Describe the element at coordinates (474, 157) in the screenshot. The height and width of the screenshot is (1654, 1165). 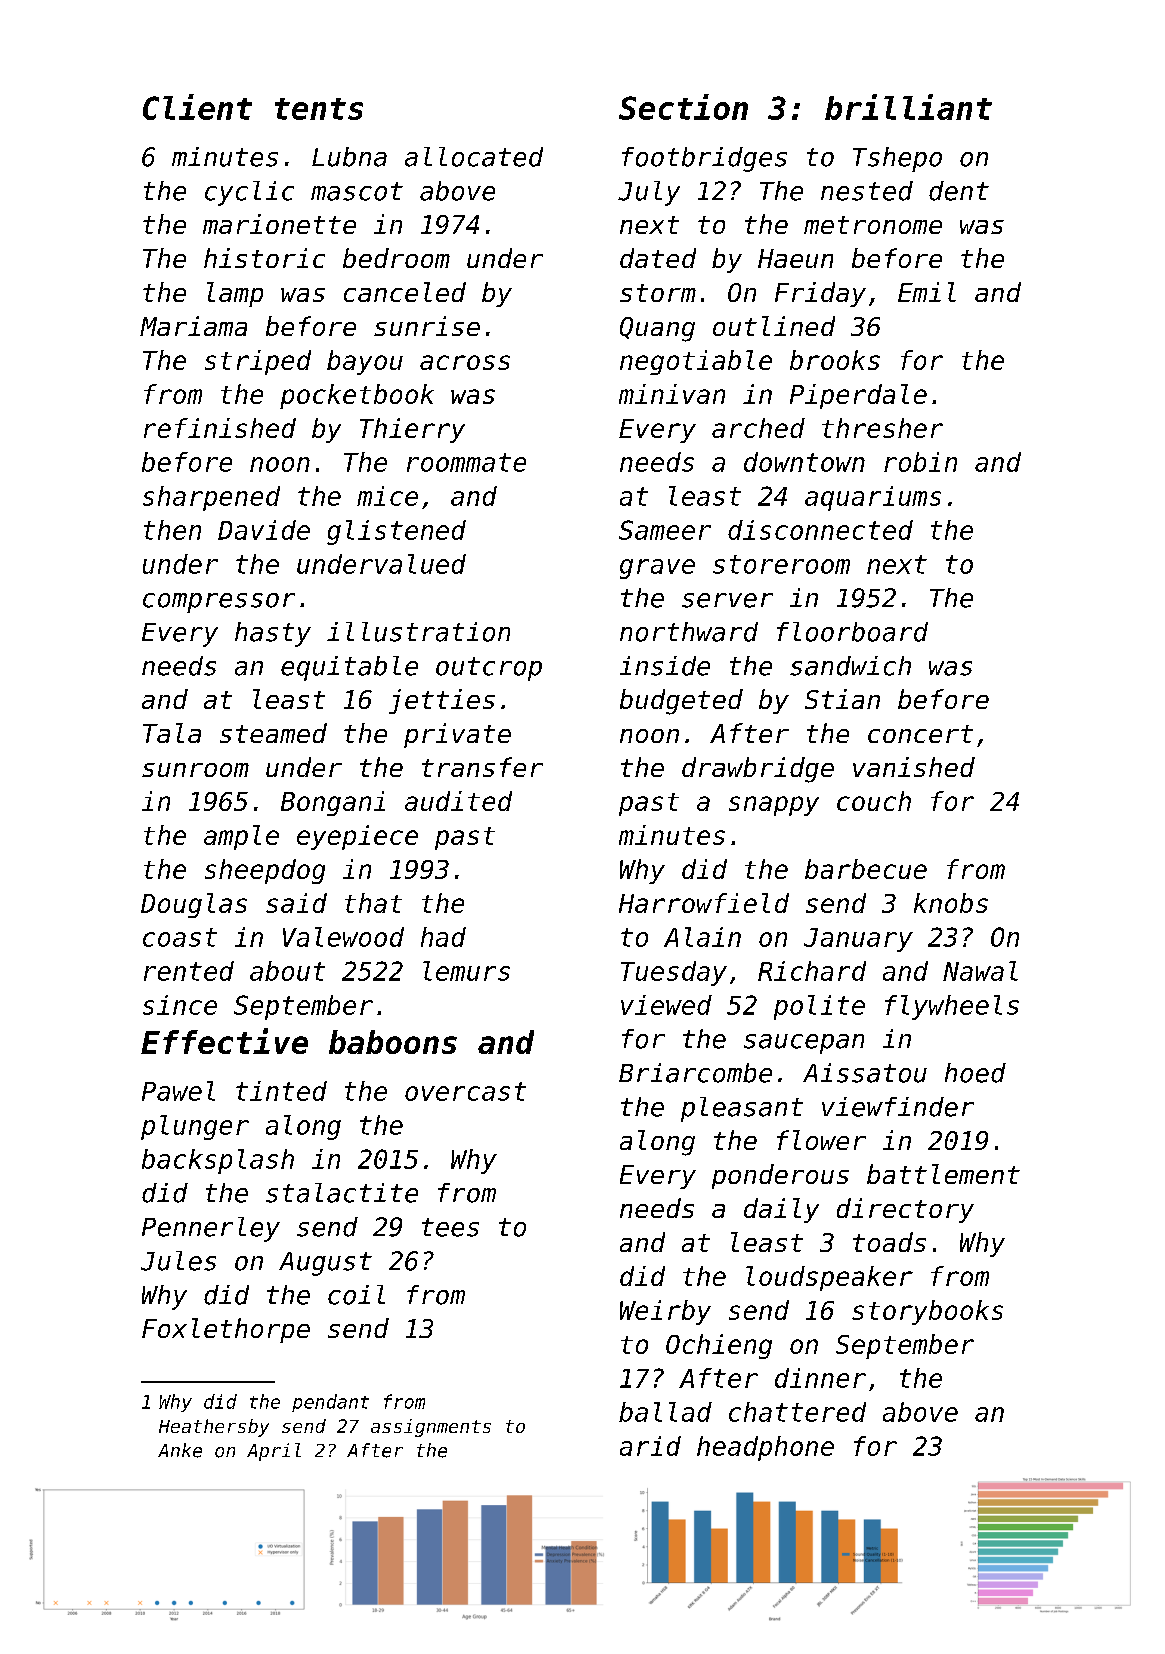
I see `allocated` at that location.
